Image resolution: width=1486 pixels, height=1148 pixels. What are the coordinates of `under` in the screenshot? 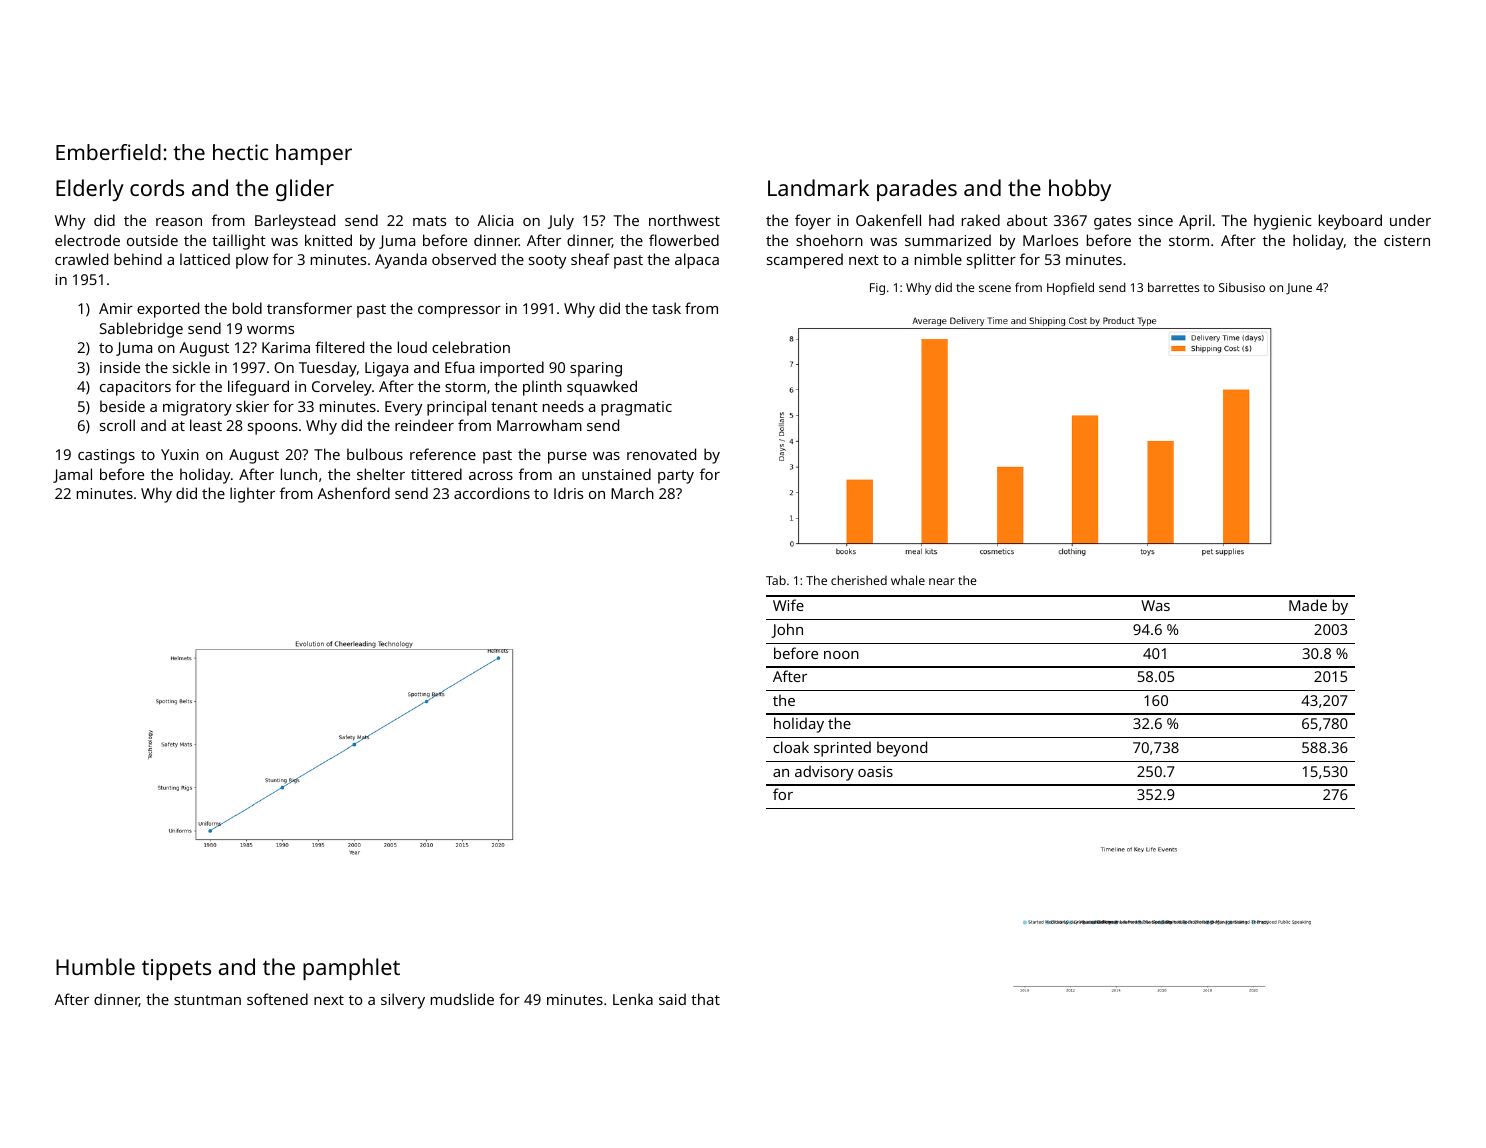 It's located at (1410, 220).
